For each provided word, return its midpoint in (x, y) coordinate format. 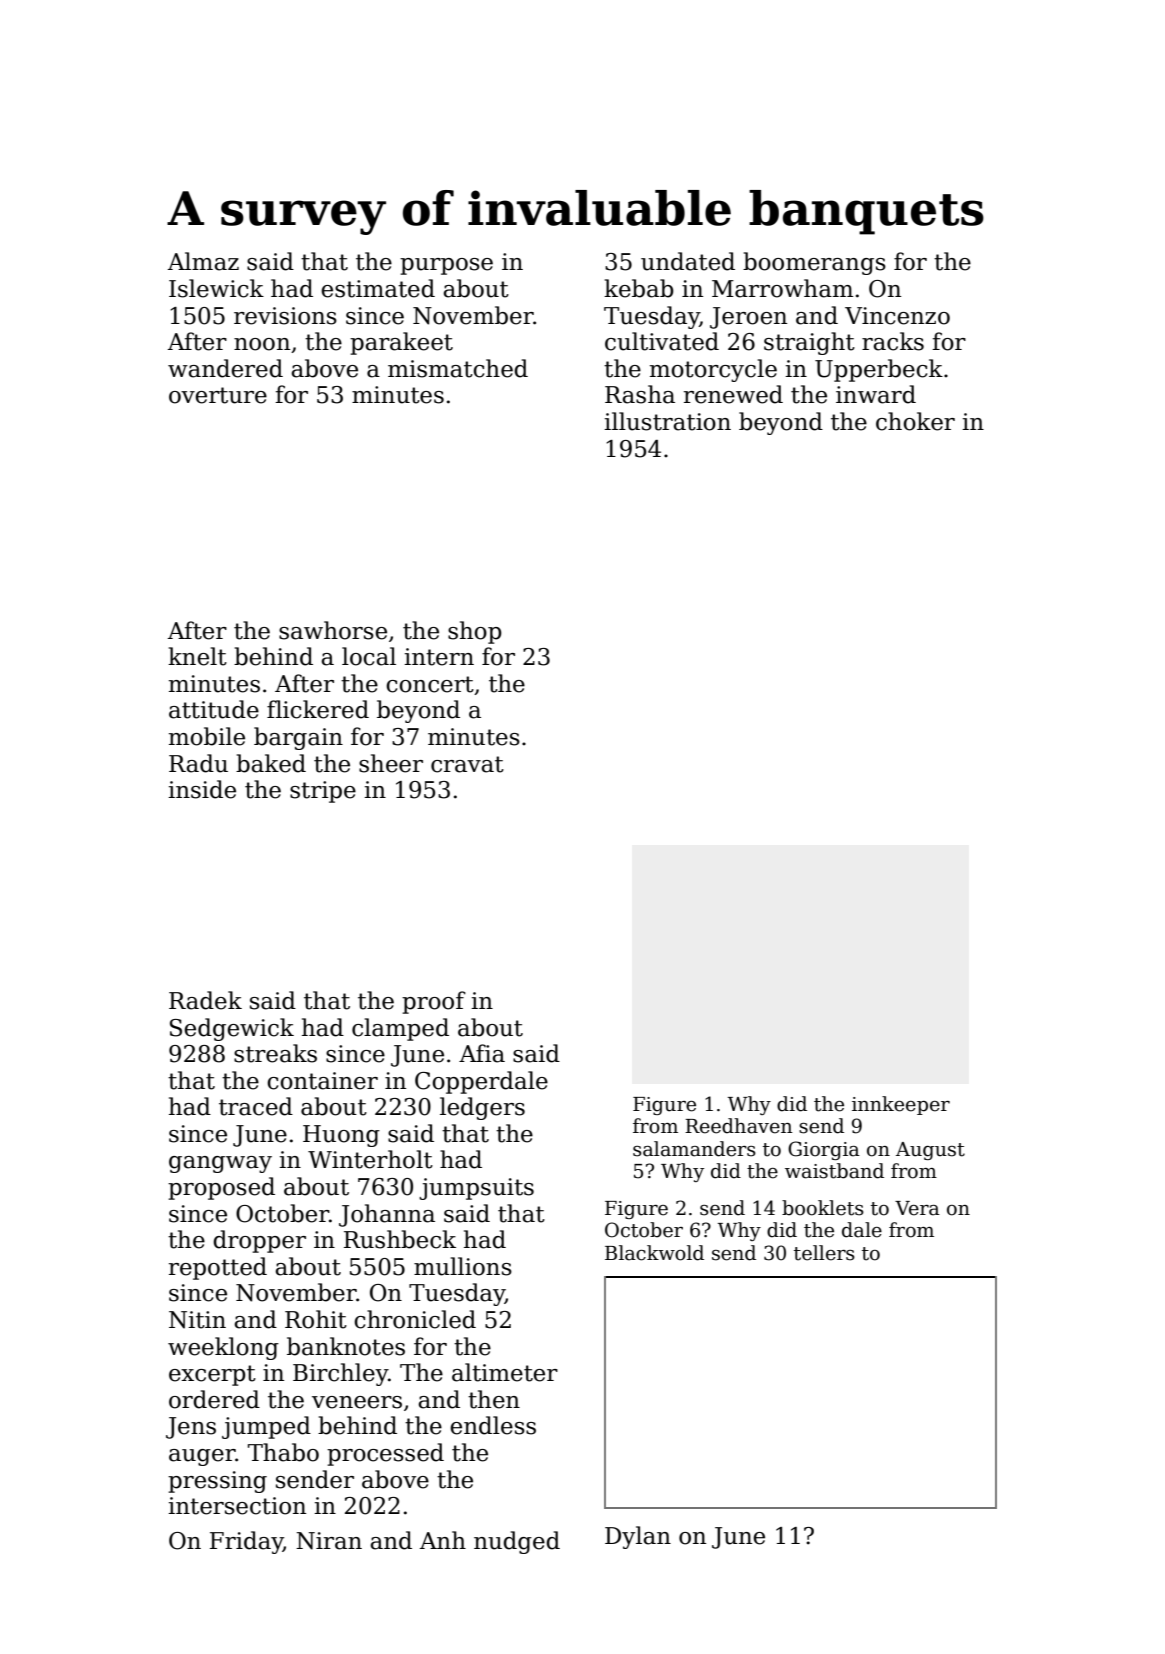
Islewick (216, 288)
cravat (467, 764)
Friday (246, 1542)
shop (475, 632)
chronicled (415, 1319)
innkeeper (901, 1105)
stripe (323, 792)
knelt (197, 656)
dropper (259, 1241)
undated (688, 261)
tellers (824, 1253)
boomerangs (814, 263)
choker (915, 421)
